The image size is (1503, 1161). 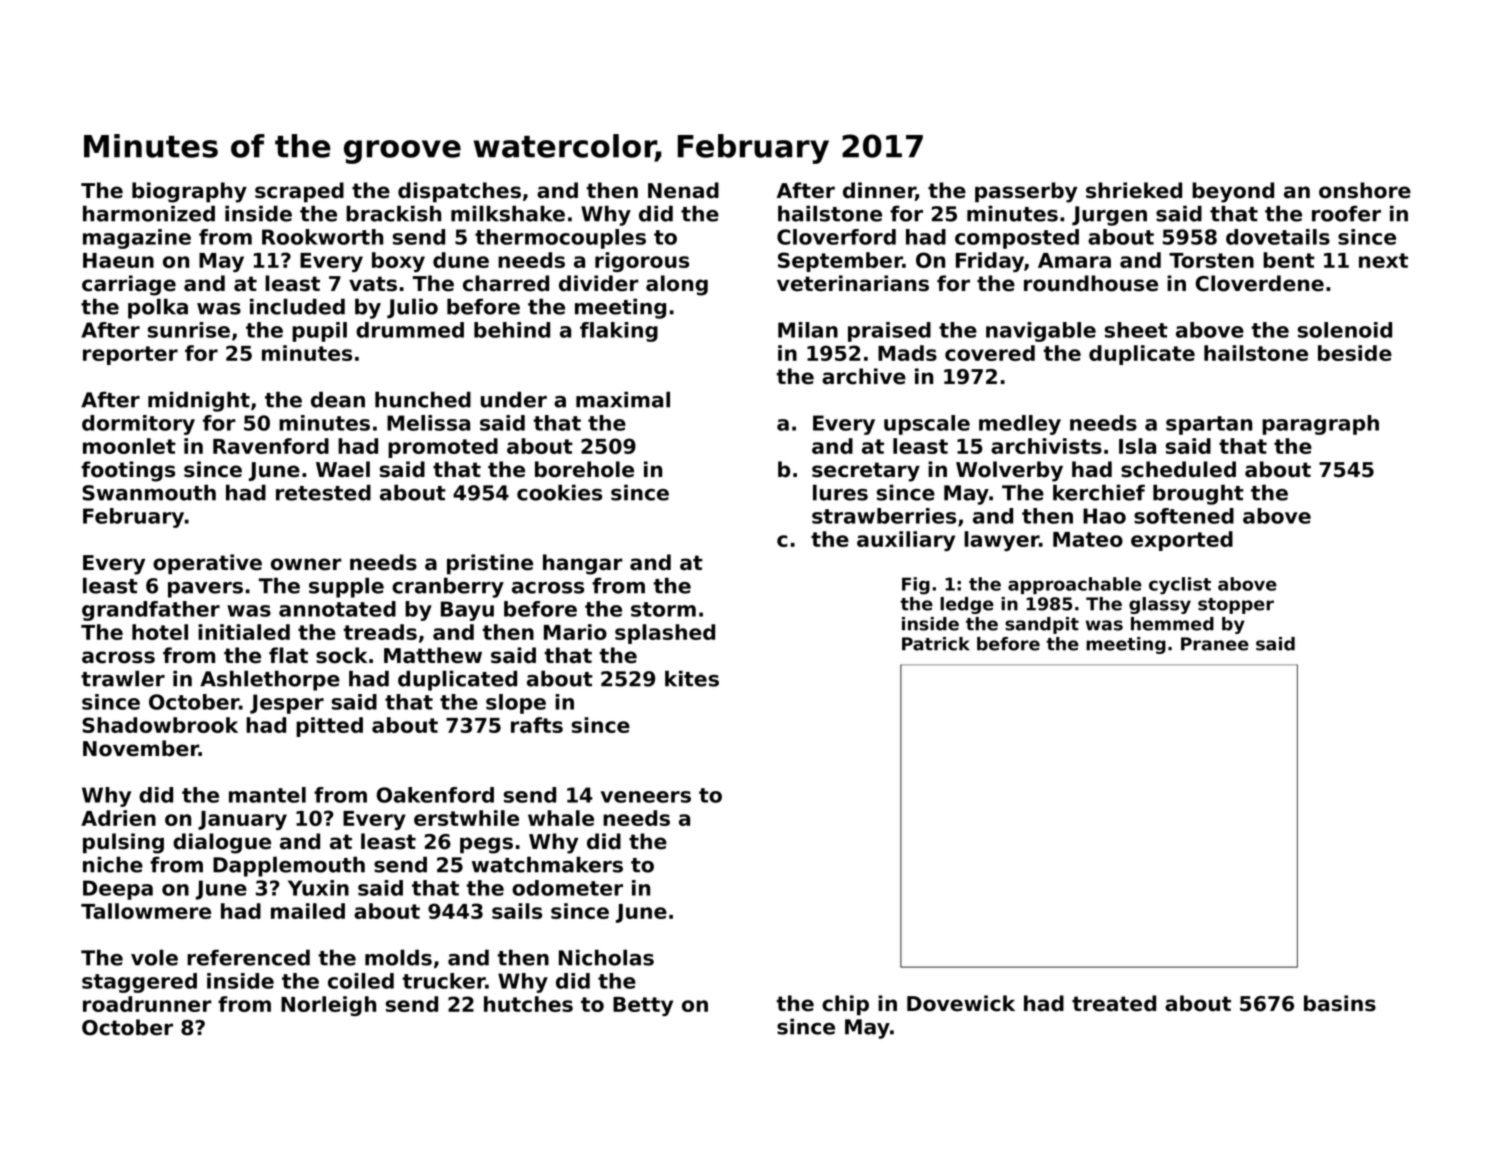 What do you see at coordinates (373, 284) in the screenshot?
I see `vats` at bounding box center [373, 284].
